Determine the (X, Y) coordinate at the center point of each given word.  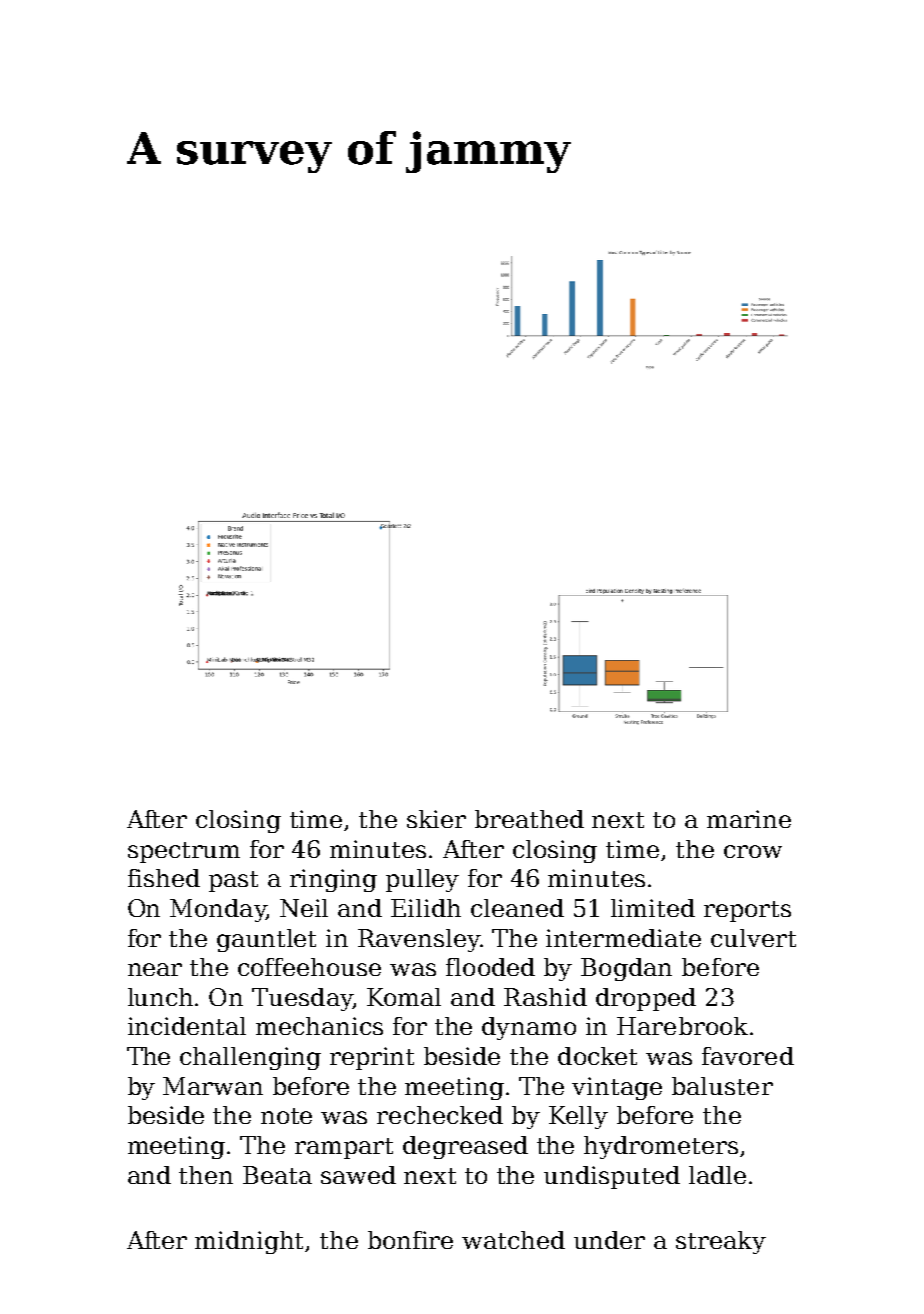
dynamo (529, 1028)
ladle (717, 1175)
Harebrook (682, 1026)
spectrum (184, 852)
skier (436, 819)
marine (749, 819)
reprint (372, 1058)
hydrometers (661, 1147)
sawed (358, 1175)
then (206, 1175)
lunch (160, 997)
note (286, 1116)
